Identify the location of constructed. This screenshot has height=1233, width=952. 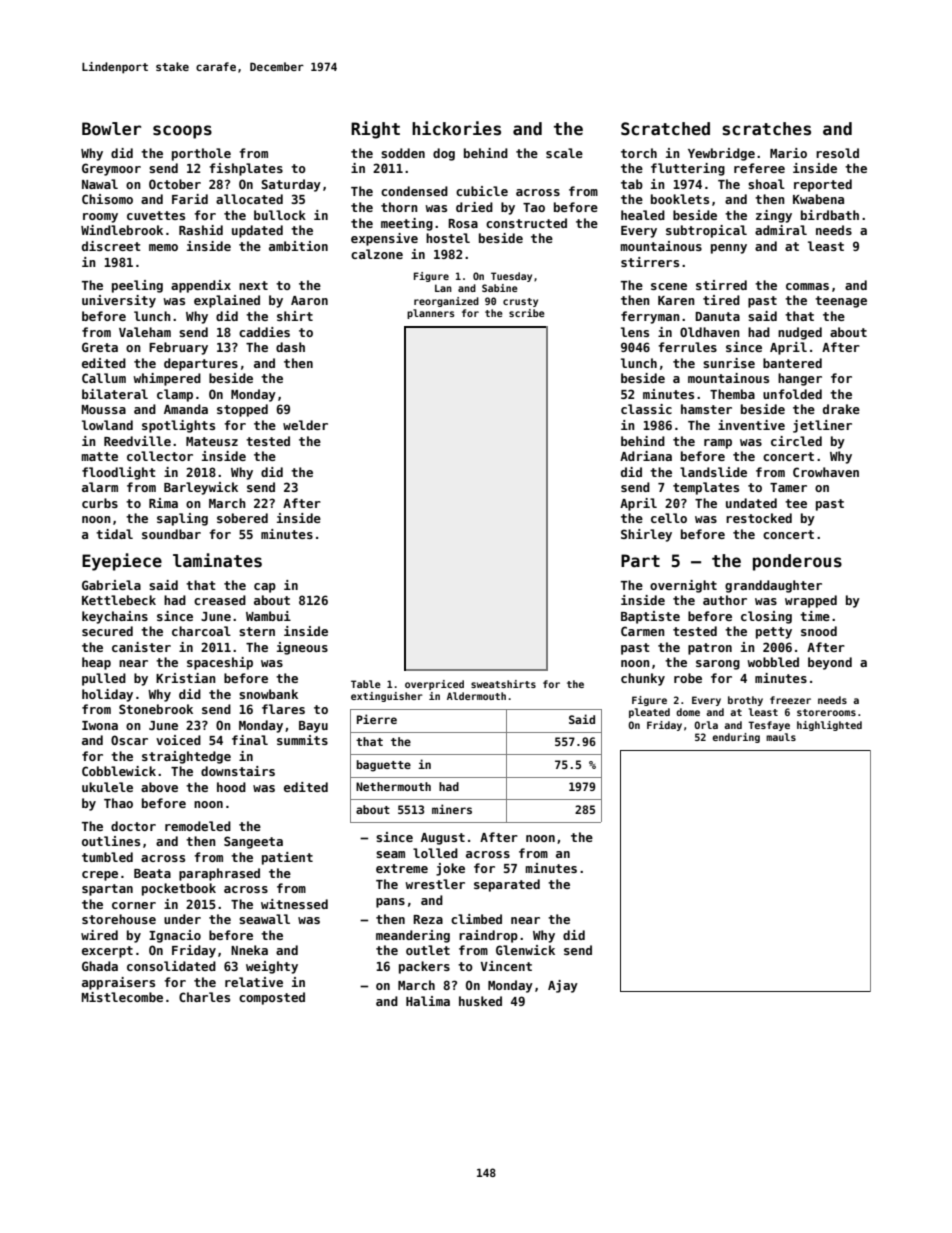
(526, 223).
